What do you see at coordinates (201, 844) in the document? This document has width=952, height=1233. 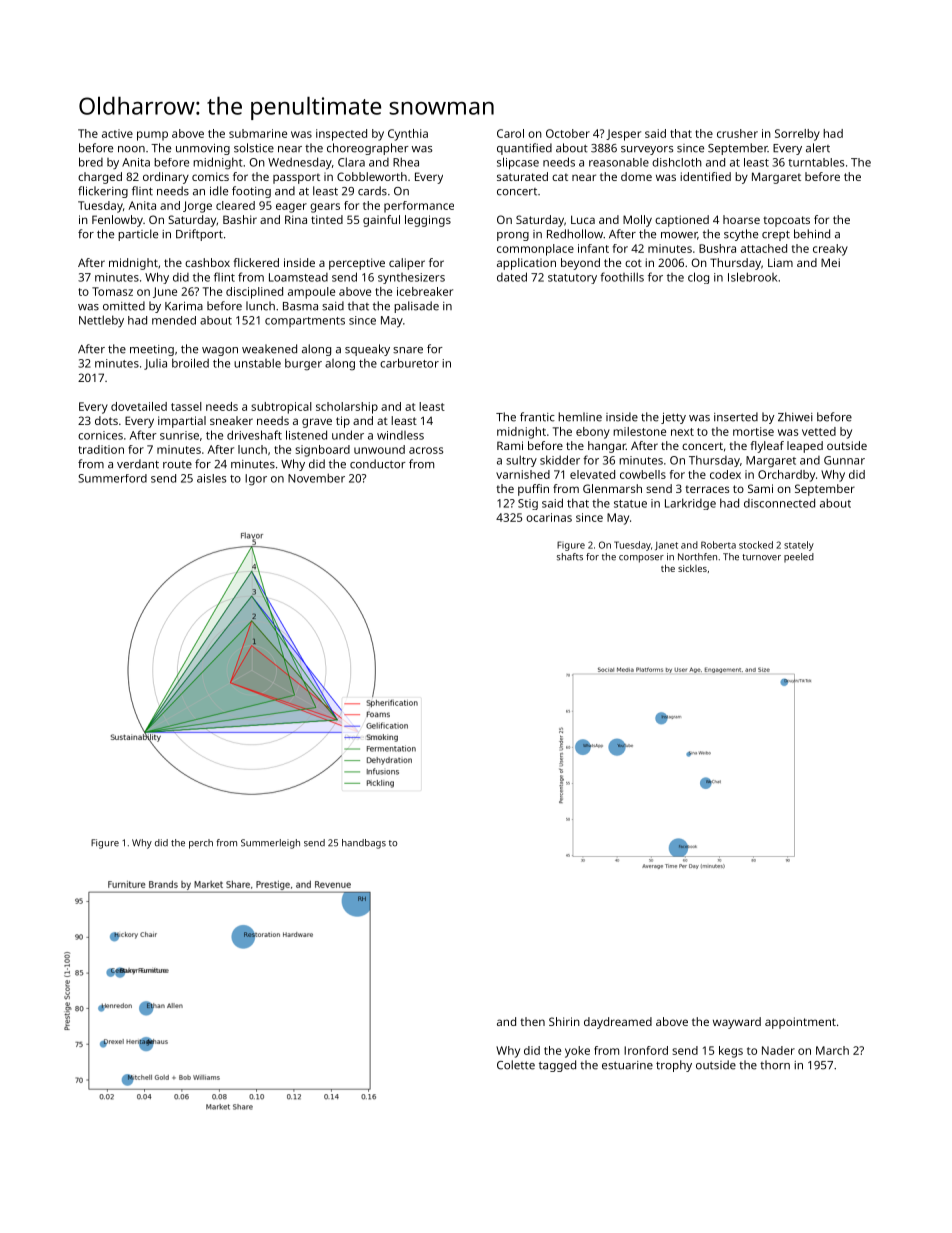 I see `perch` at bounding box center [201, 844].
